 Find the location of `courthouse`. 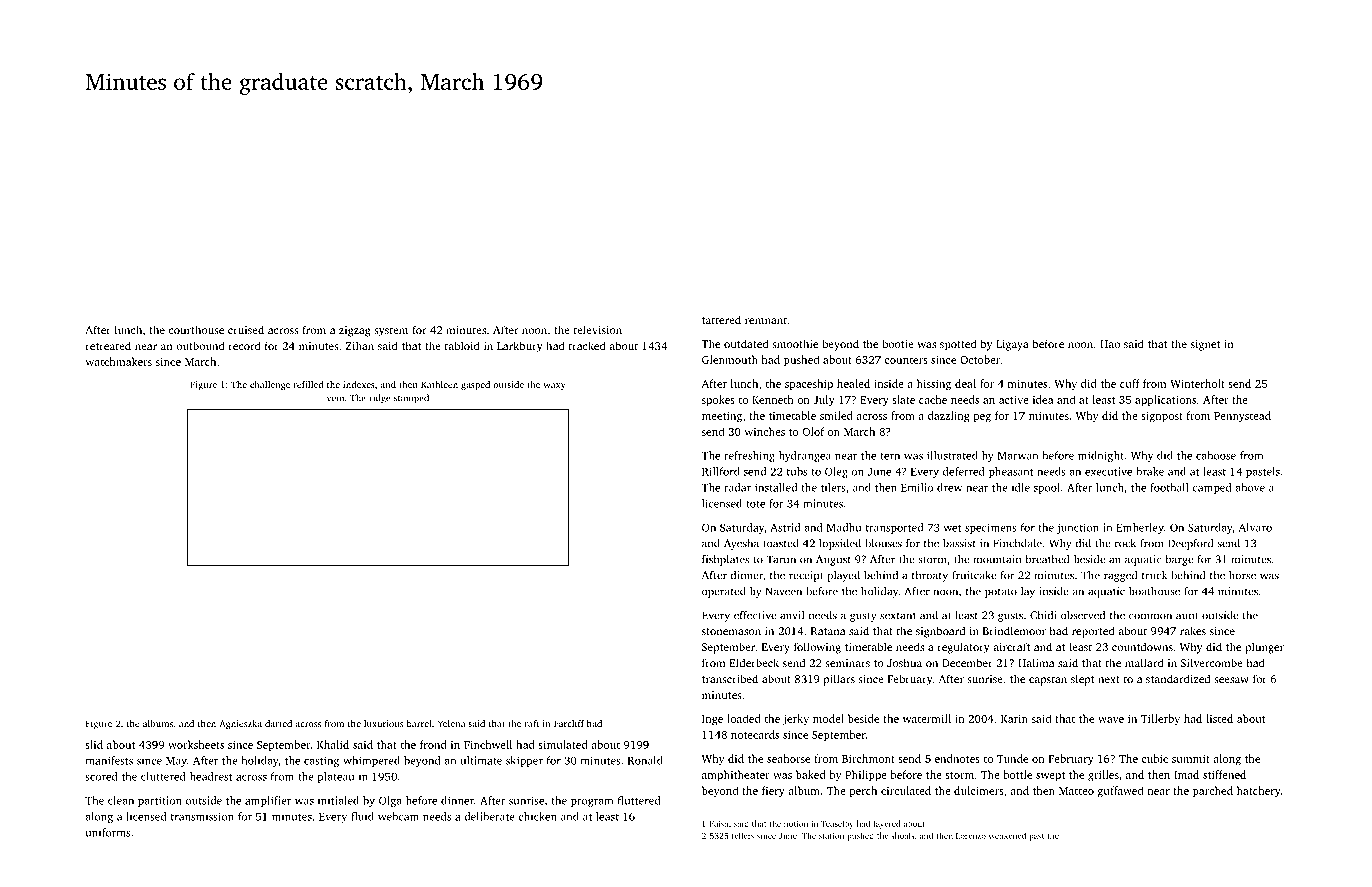

courthouse is located at coordinates (196, 329).
